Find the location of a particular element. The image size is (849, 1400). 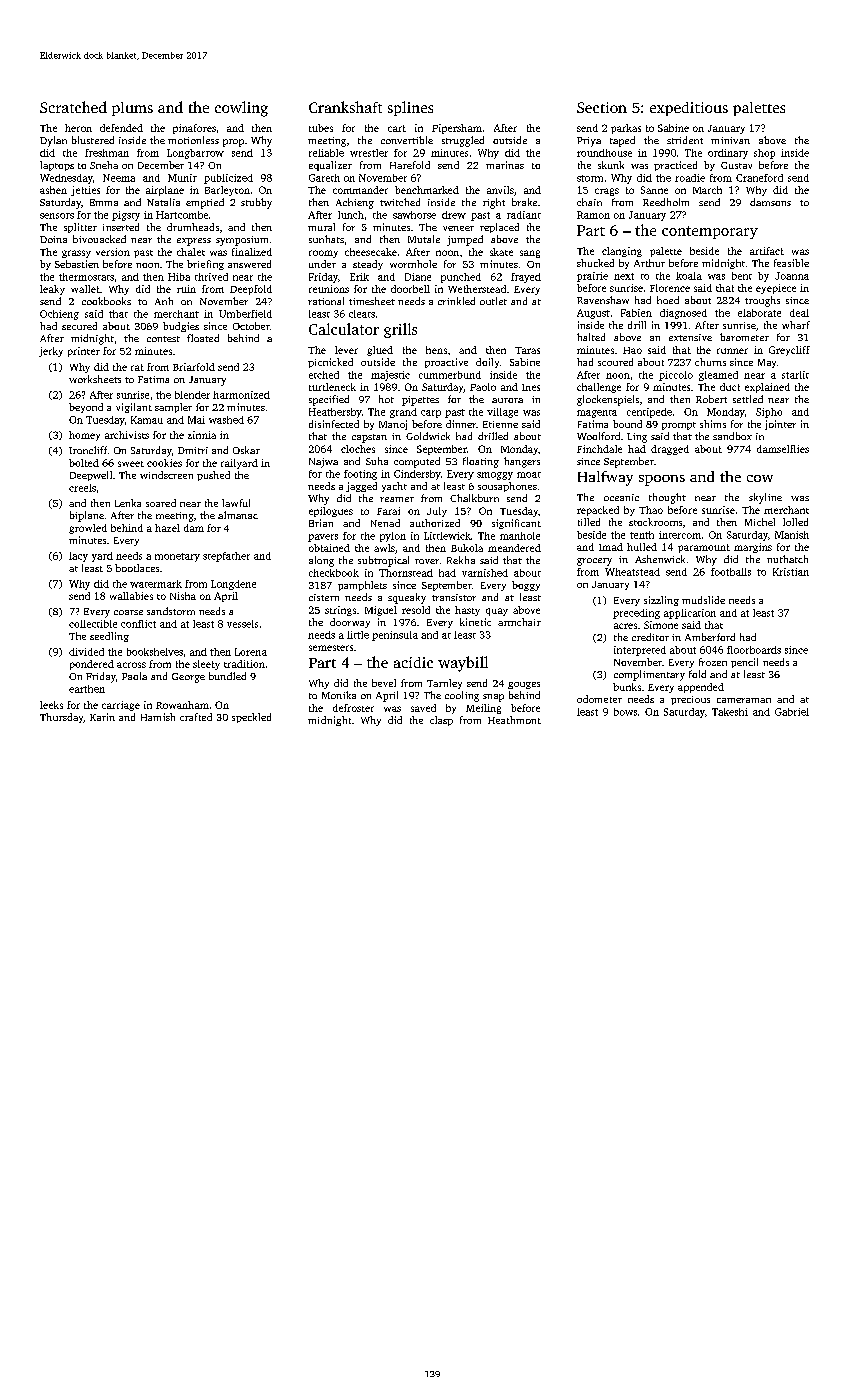

crafted is located at coordinates (196, 717).
